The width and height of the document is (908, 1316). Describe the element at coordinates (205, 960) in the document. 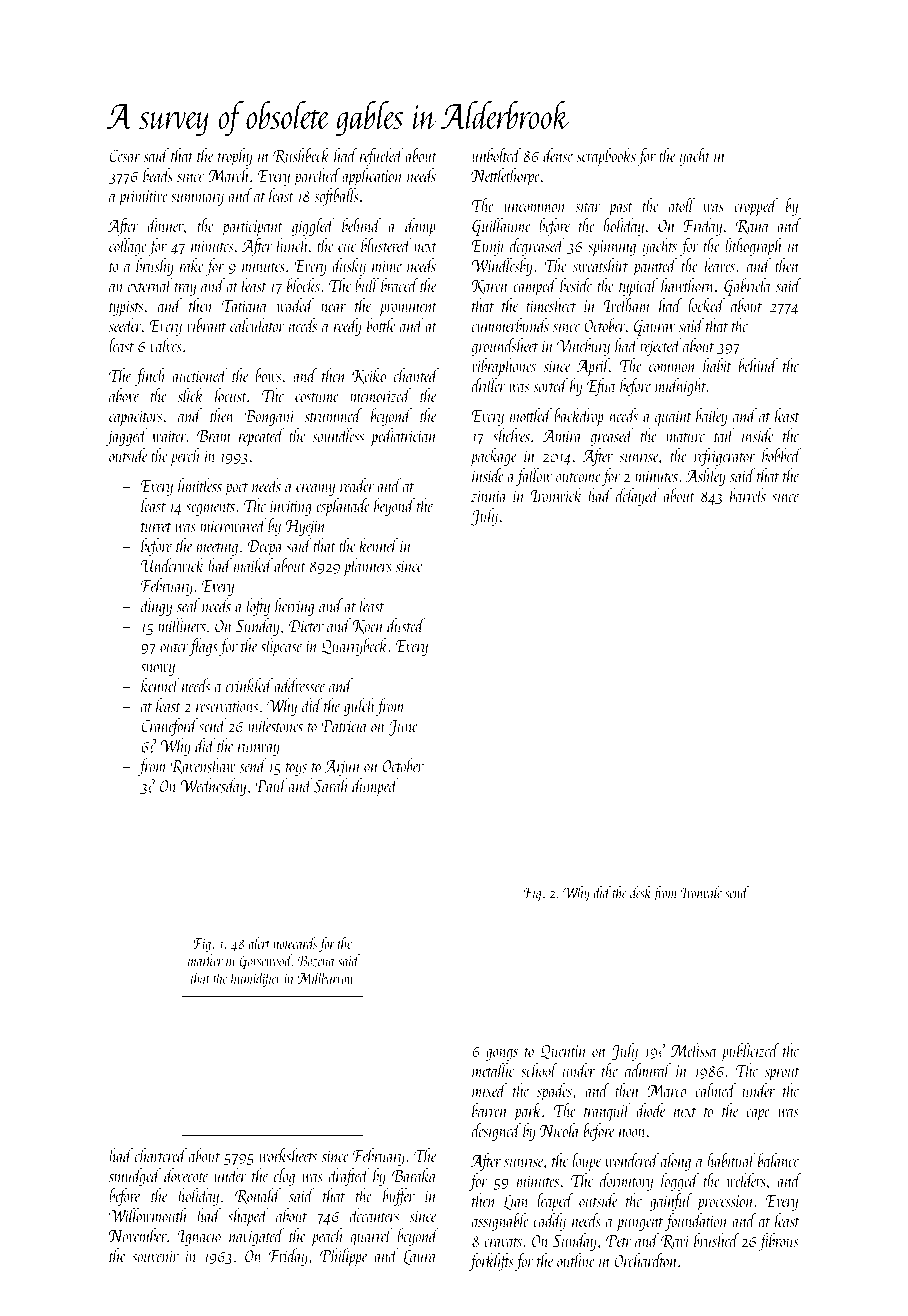

I see `marker` at that location.
